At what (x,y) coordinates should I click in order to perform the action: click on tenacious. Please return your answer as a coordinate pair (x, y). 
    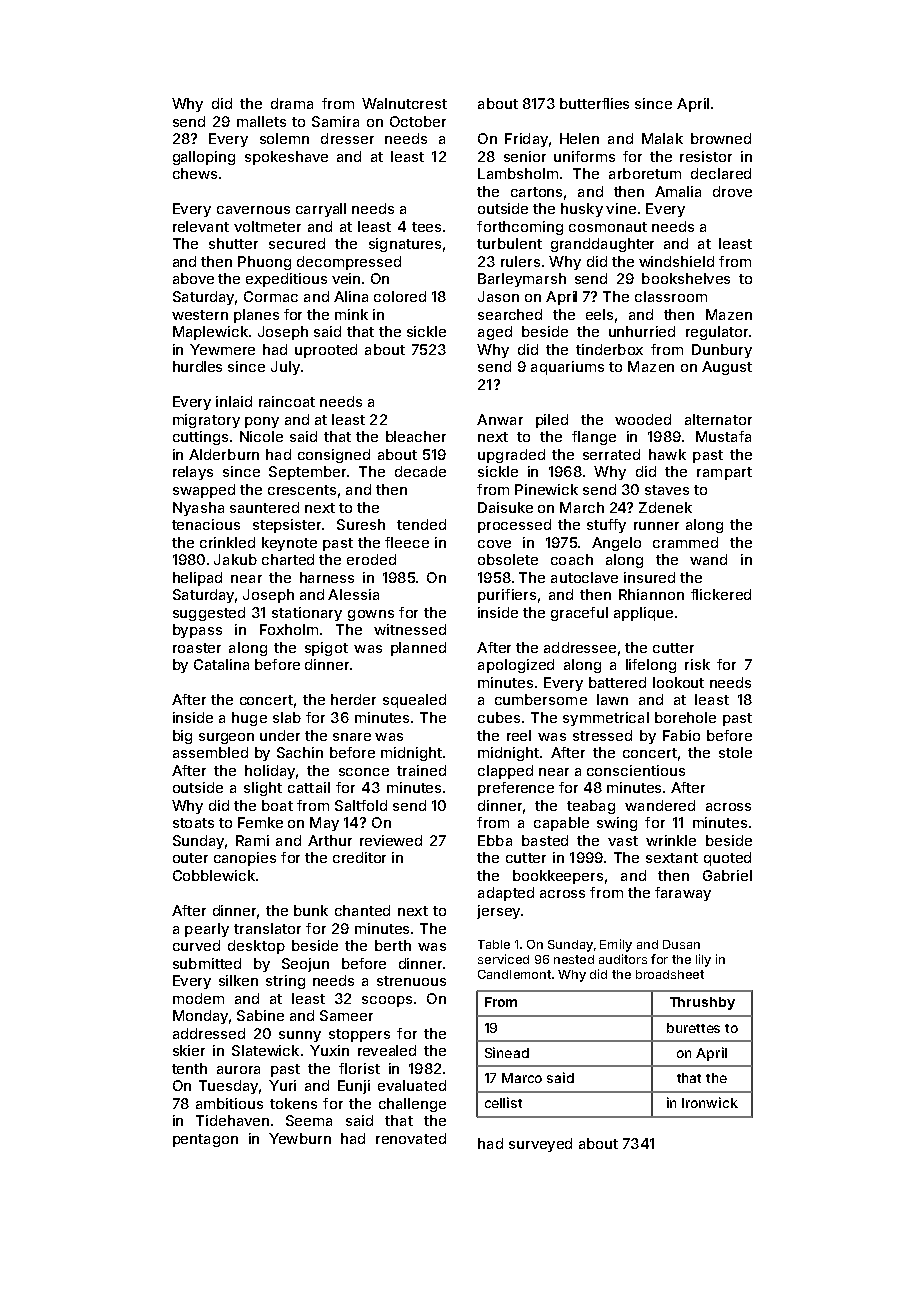
    Looking at the image, I should click on (206, 524).
